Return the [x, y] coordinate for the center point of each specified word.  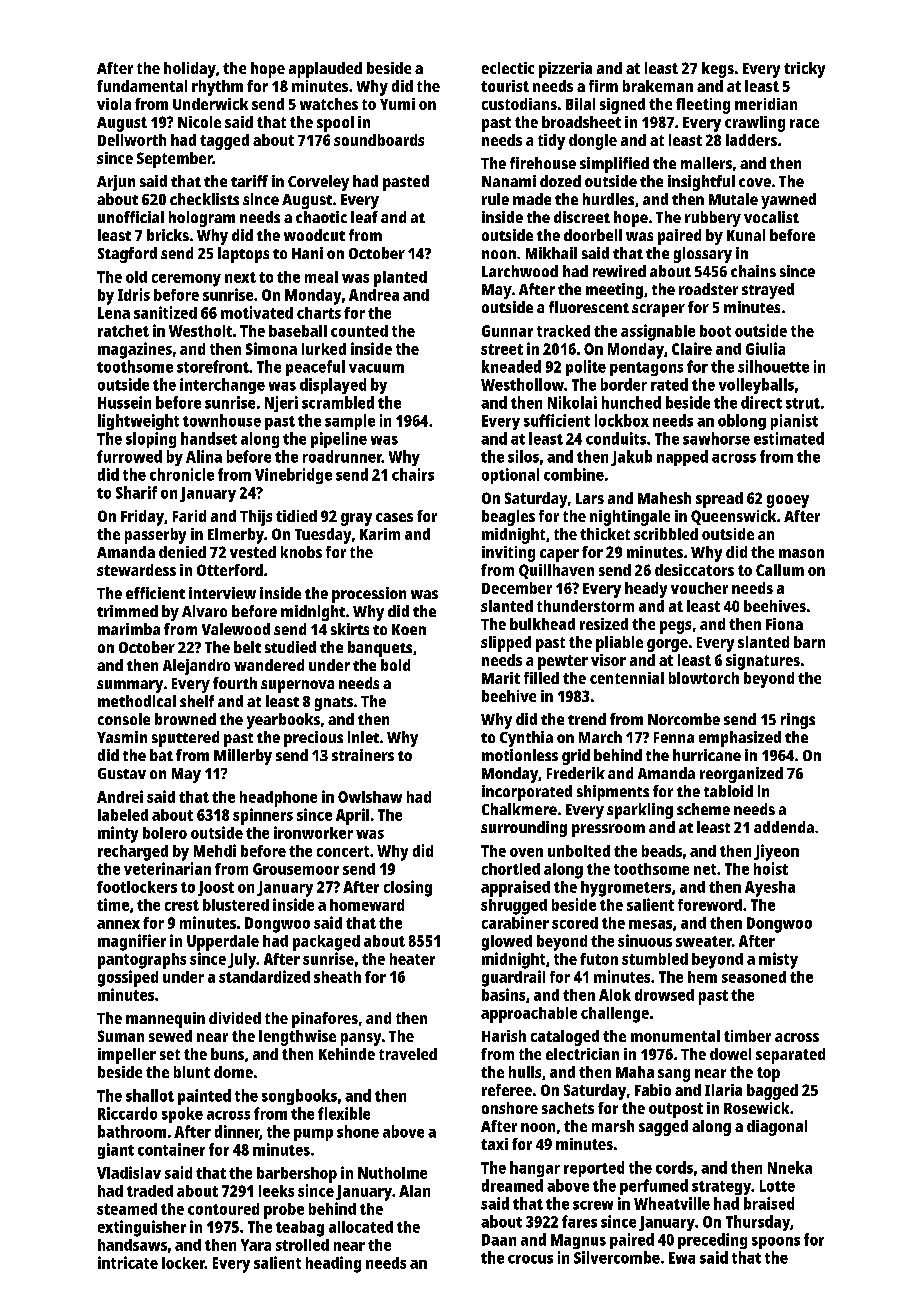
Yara [256, 1245]
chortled [511, 869]
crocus [530, 1259]
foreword [710, 905]
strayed [768, 291]
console [124, 719]
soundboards [379, 140]
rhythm [217, 88]
